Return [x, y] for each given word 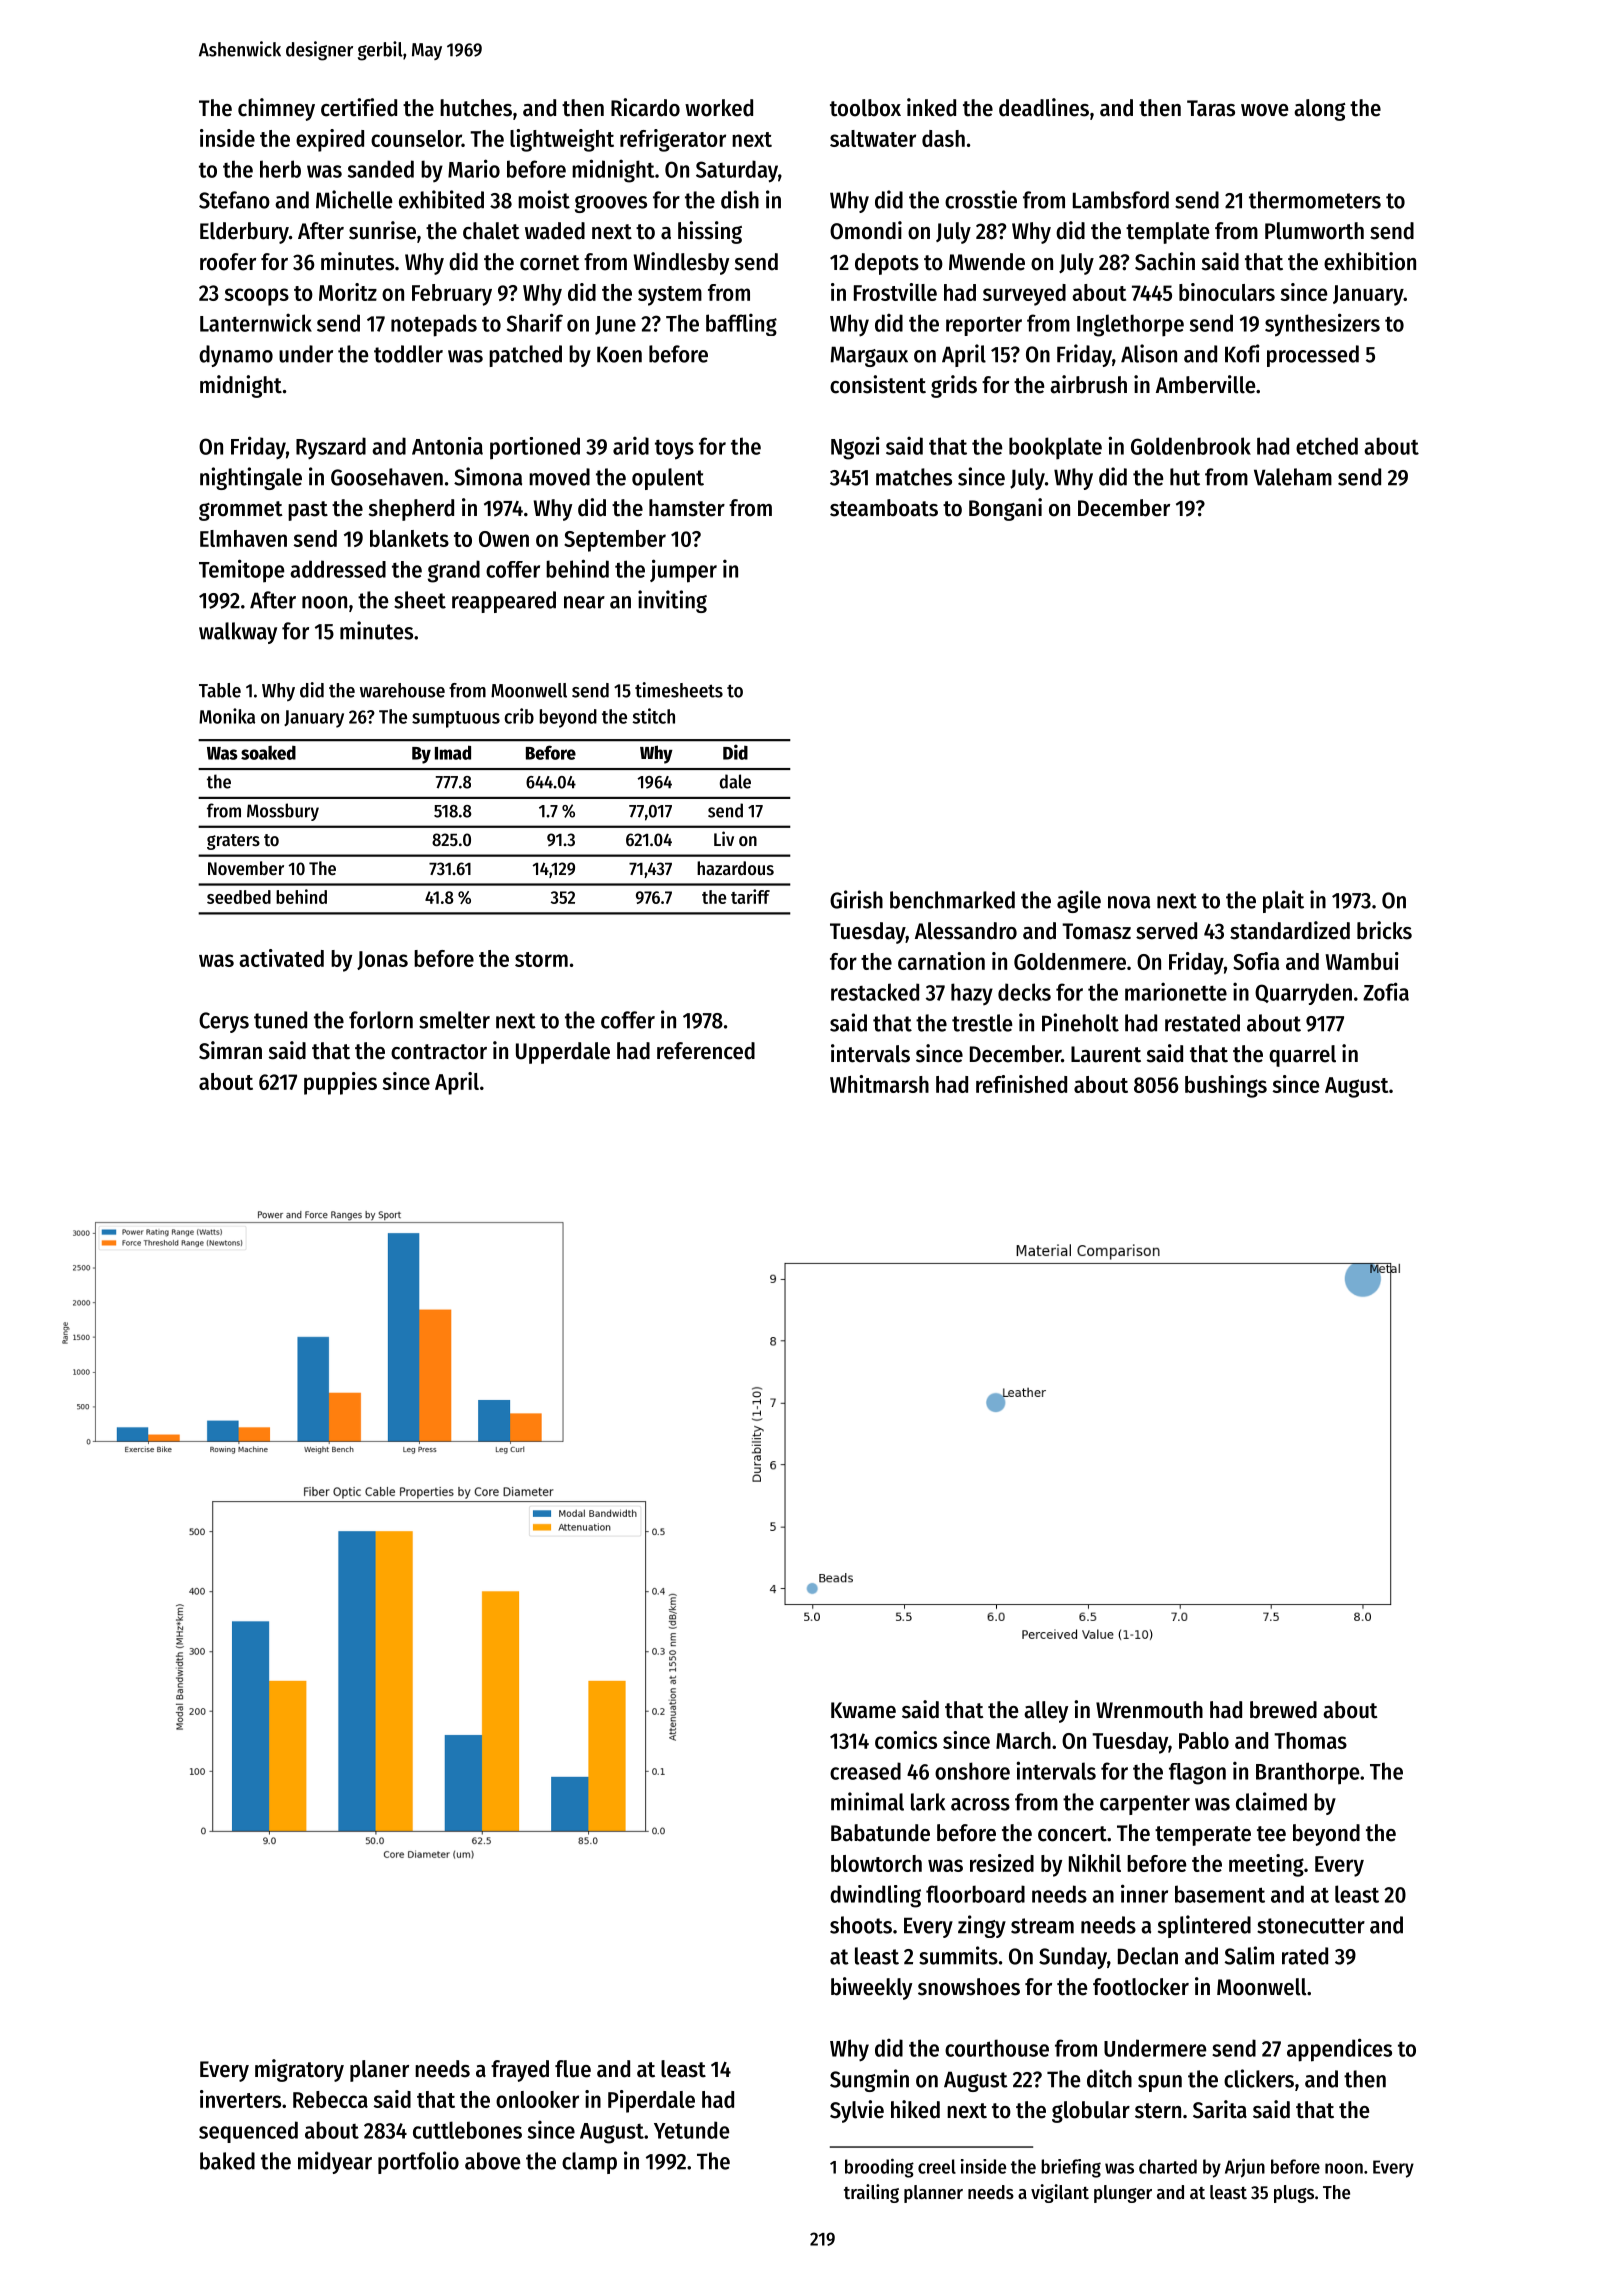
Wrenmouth [1149, 1710]
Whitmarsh [879, 1084]
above [492, 2161]
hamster [687, 508]
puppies [340, 1083]
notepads [434, 325]
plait [1283, 901]
